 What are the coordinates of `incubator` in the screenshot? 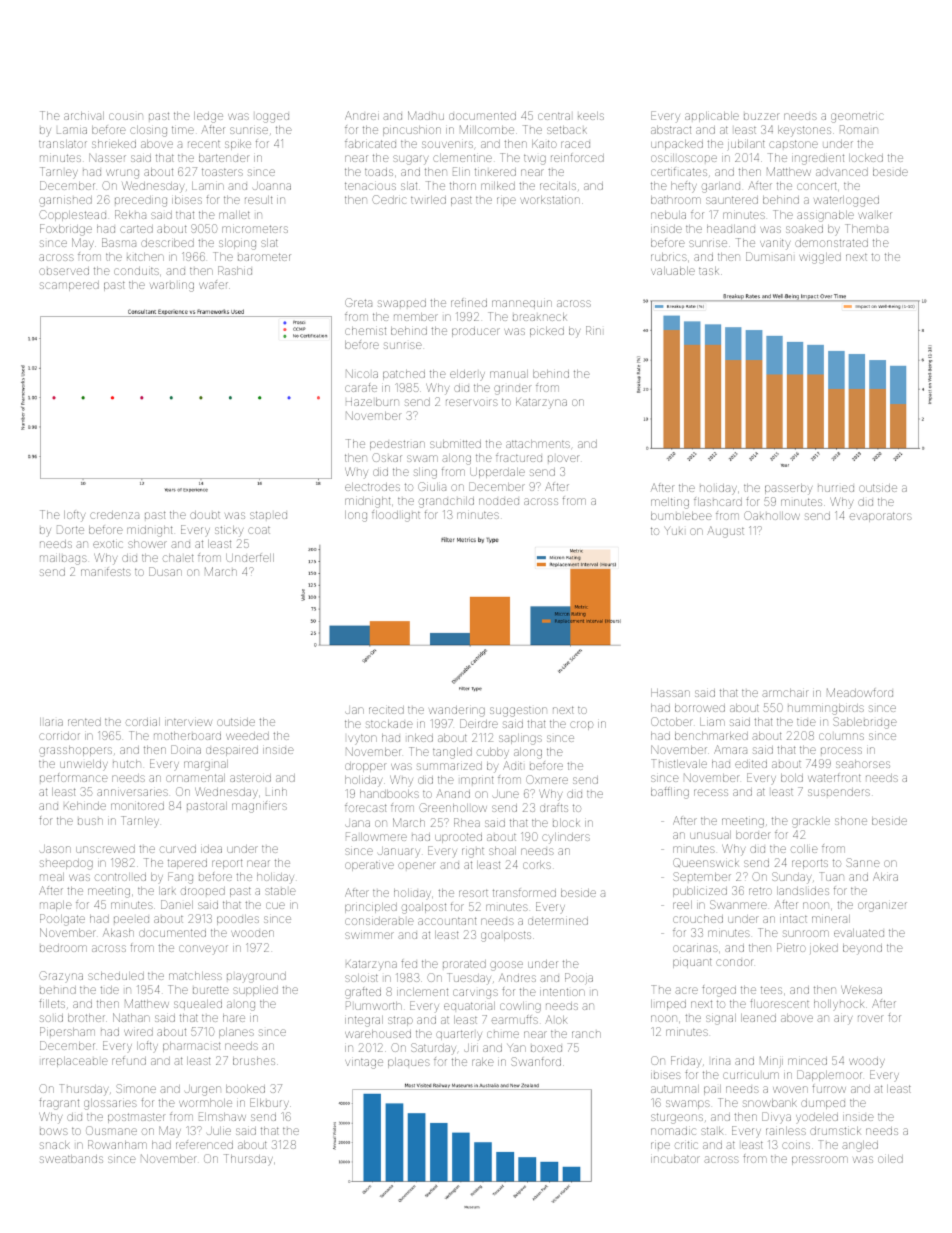 It's located at (675, 1159).
